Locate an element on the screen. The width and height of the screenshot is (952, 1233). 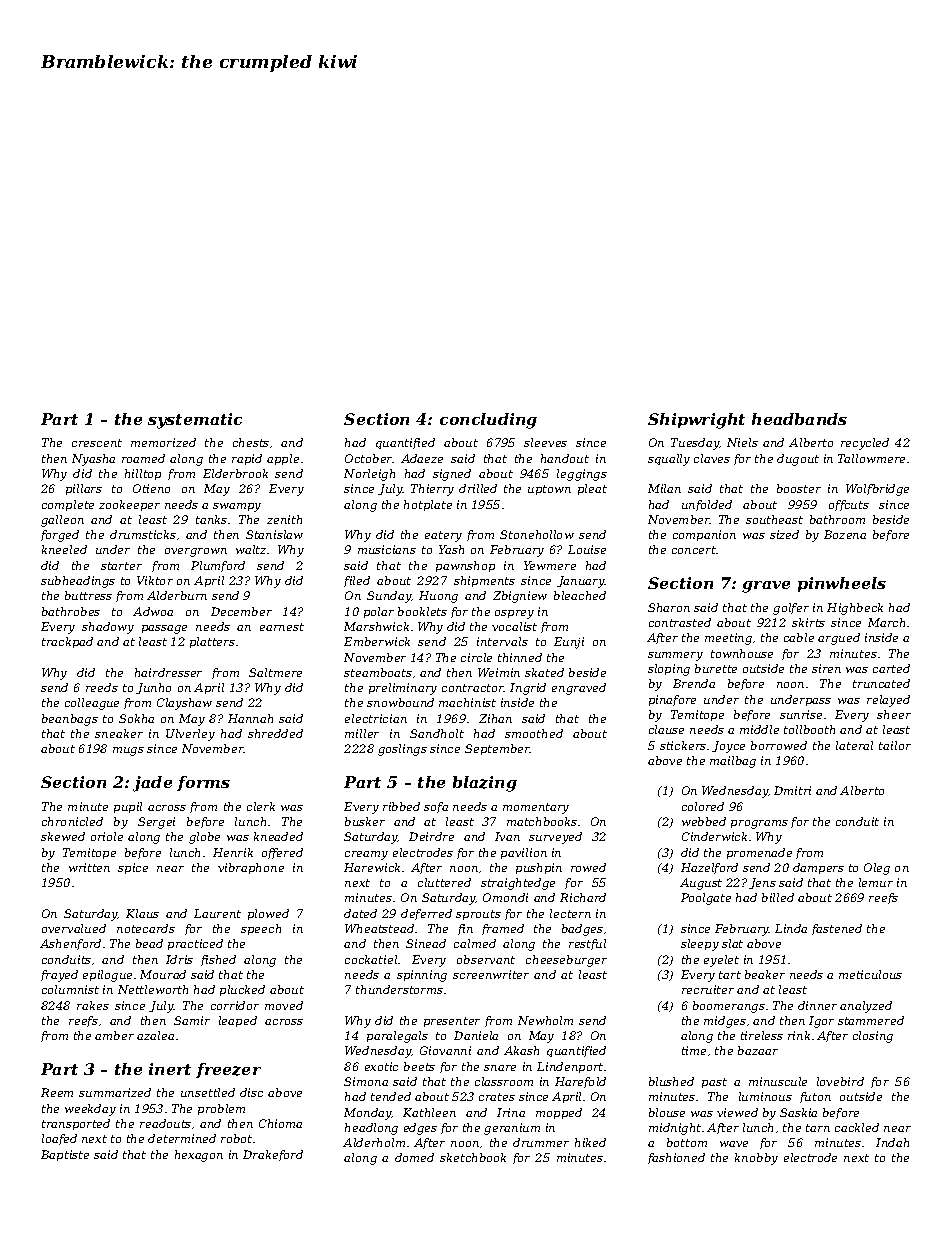
Dmitri is located at coordinates (792, 790).
